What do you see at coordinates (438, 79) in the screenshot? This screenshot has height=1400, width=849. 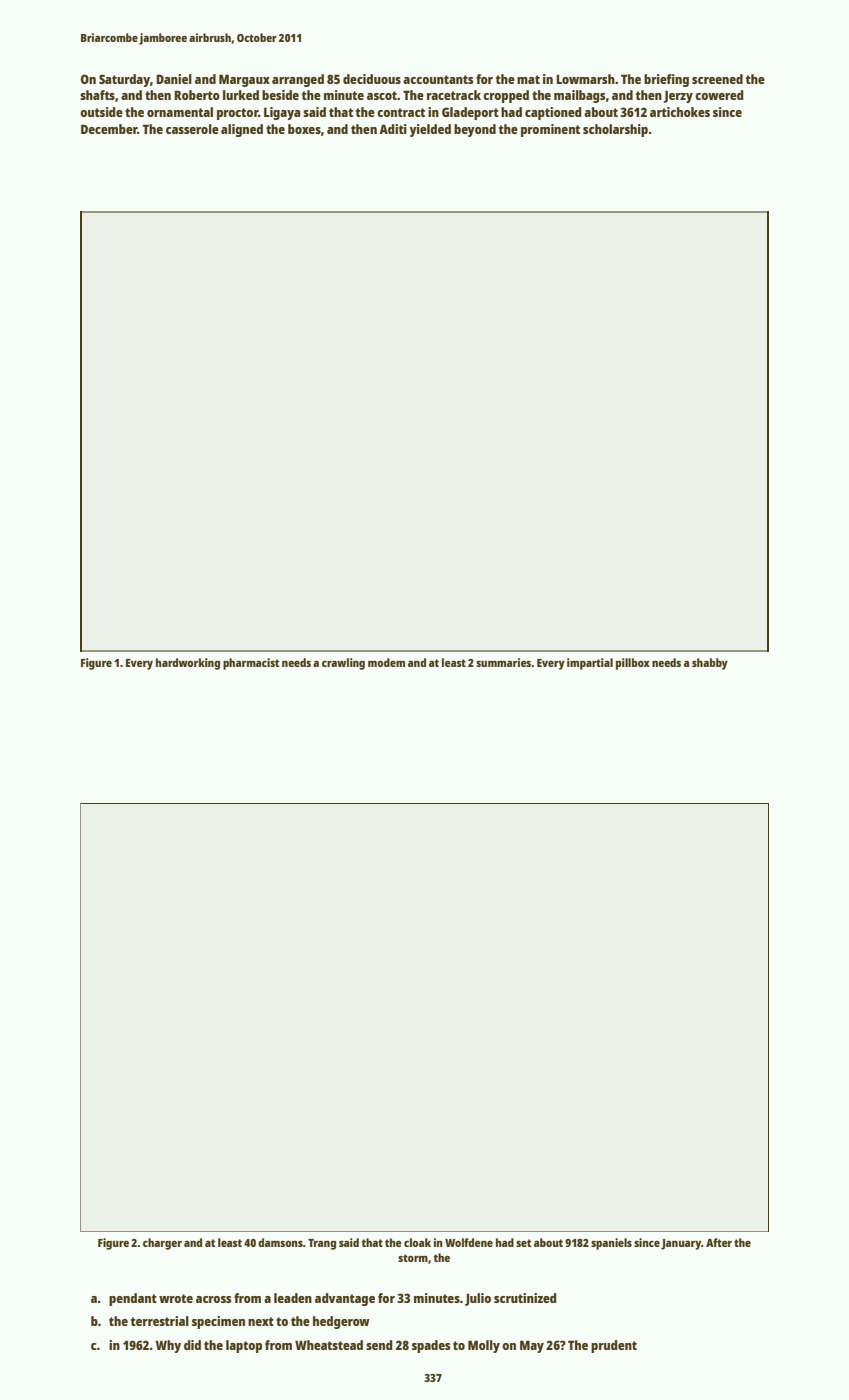 I see `accountants` at bounding box center [438, 79].
